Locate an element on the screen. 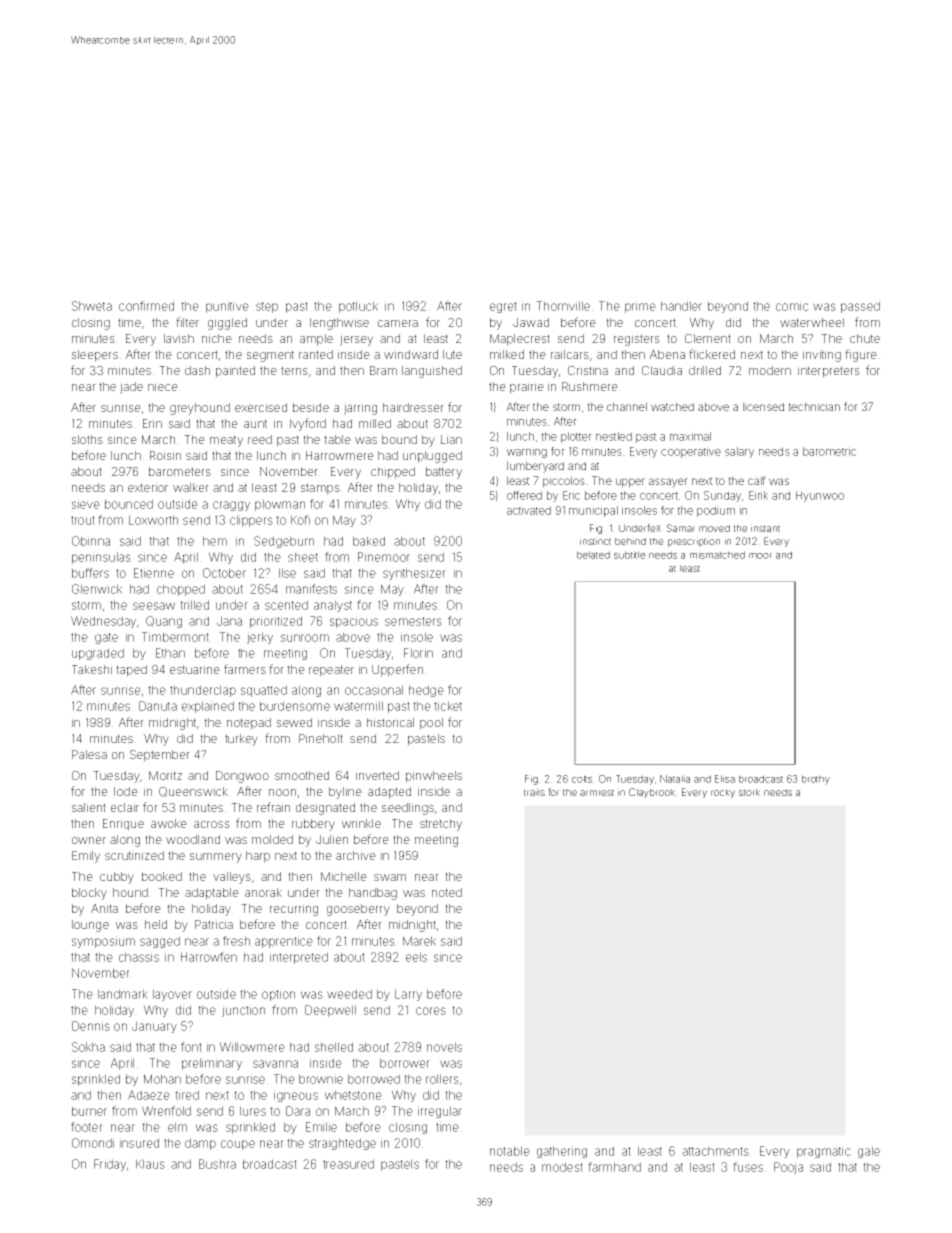 Image resolution: width=952 pixels, height=1233 pixels. stork is located at coordinates (749, 792).
